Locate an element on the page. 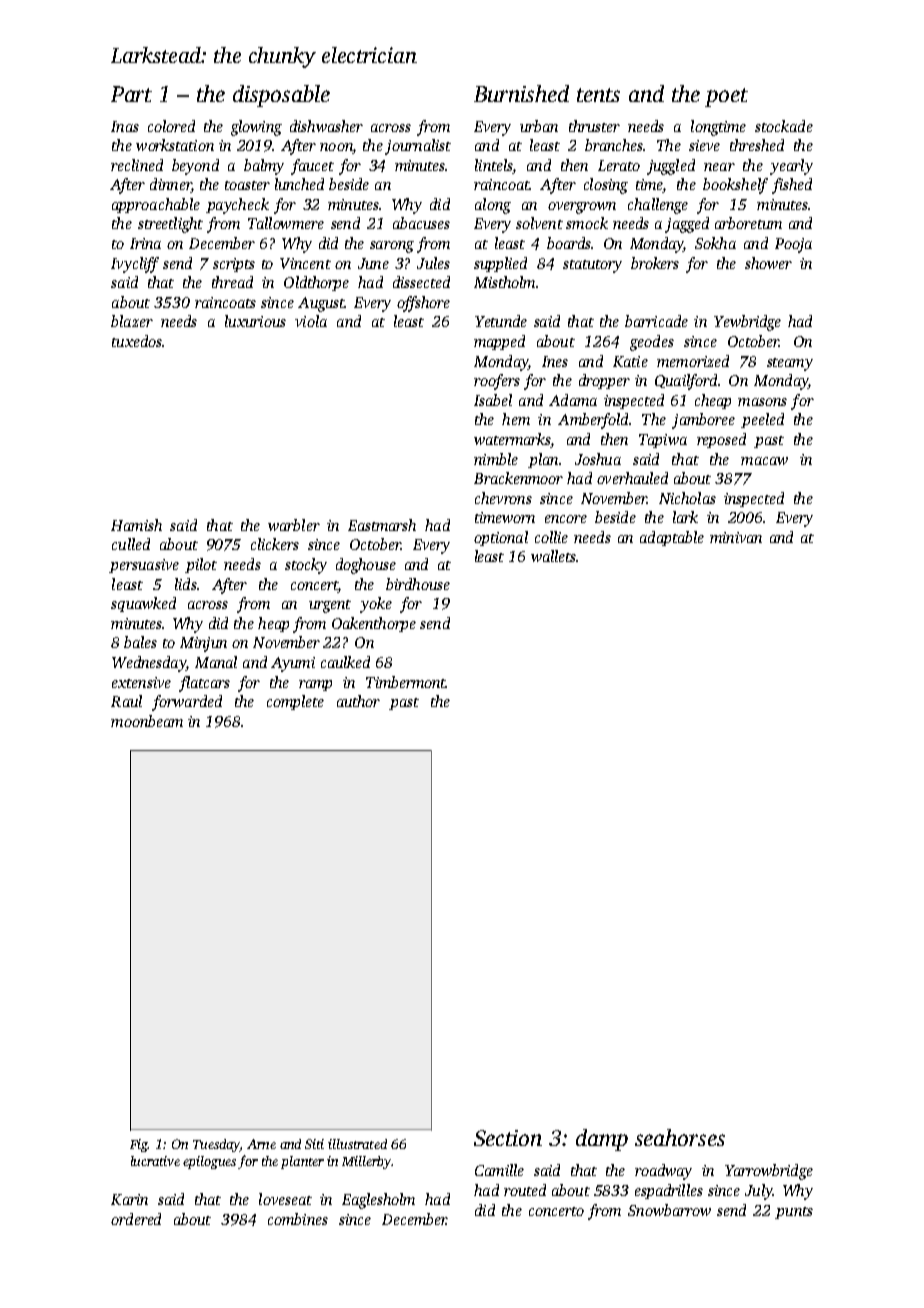  tuxedos is located at coordinates (137, 341).
